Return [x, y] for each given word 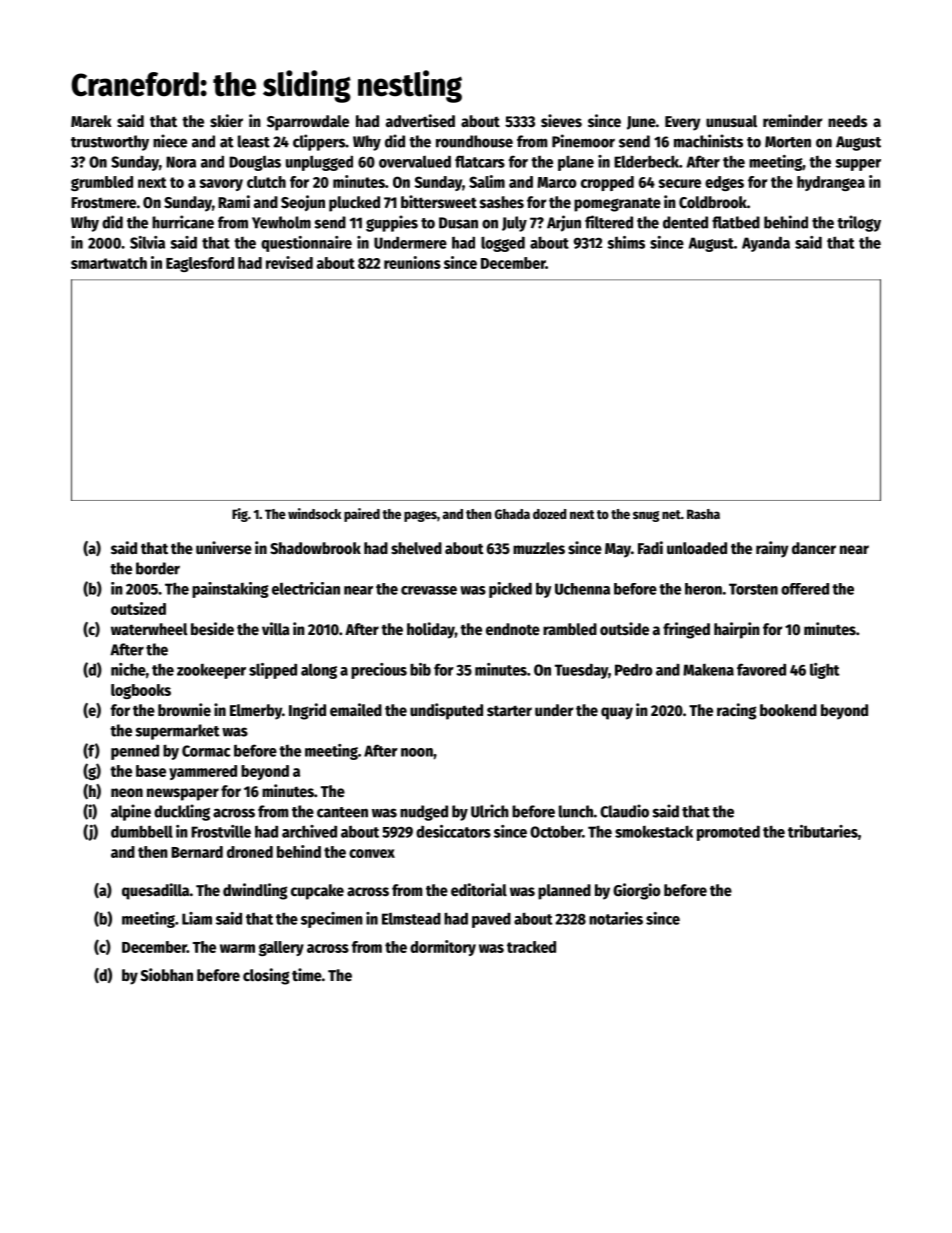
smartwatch [109, 263]
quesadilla [155, 891]
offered [805, 589]
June [641, 123]
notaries [616, 918]
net [671, 514]
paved [491, 920]
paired [362, 515]
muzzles [539, 548]
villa [276, 629]
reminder [792, 121]
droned [250, 852]
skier [226, 121]
